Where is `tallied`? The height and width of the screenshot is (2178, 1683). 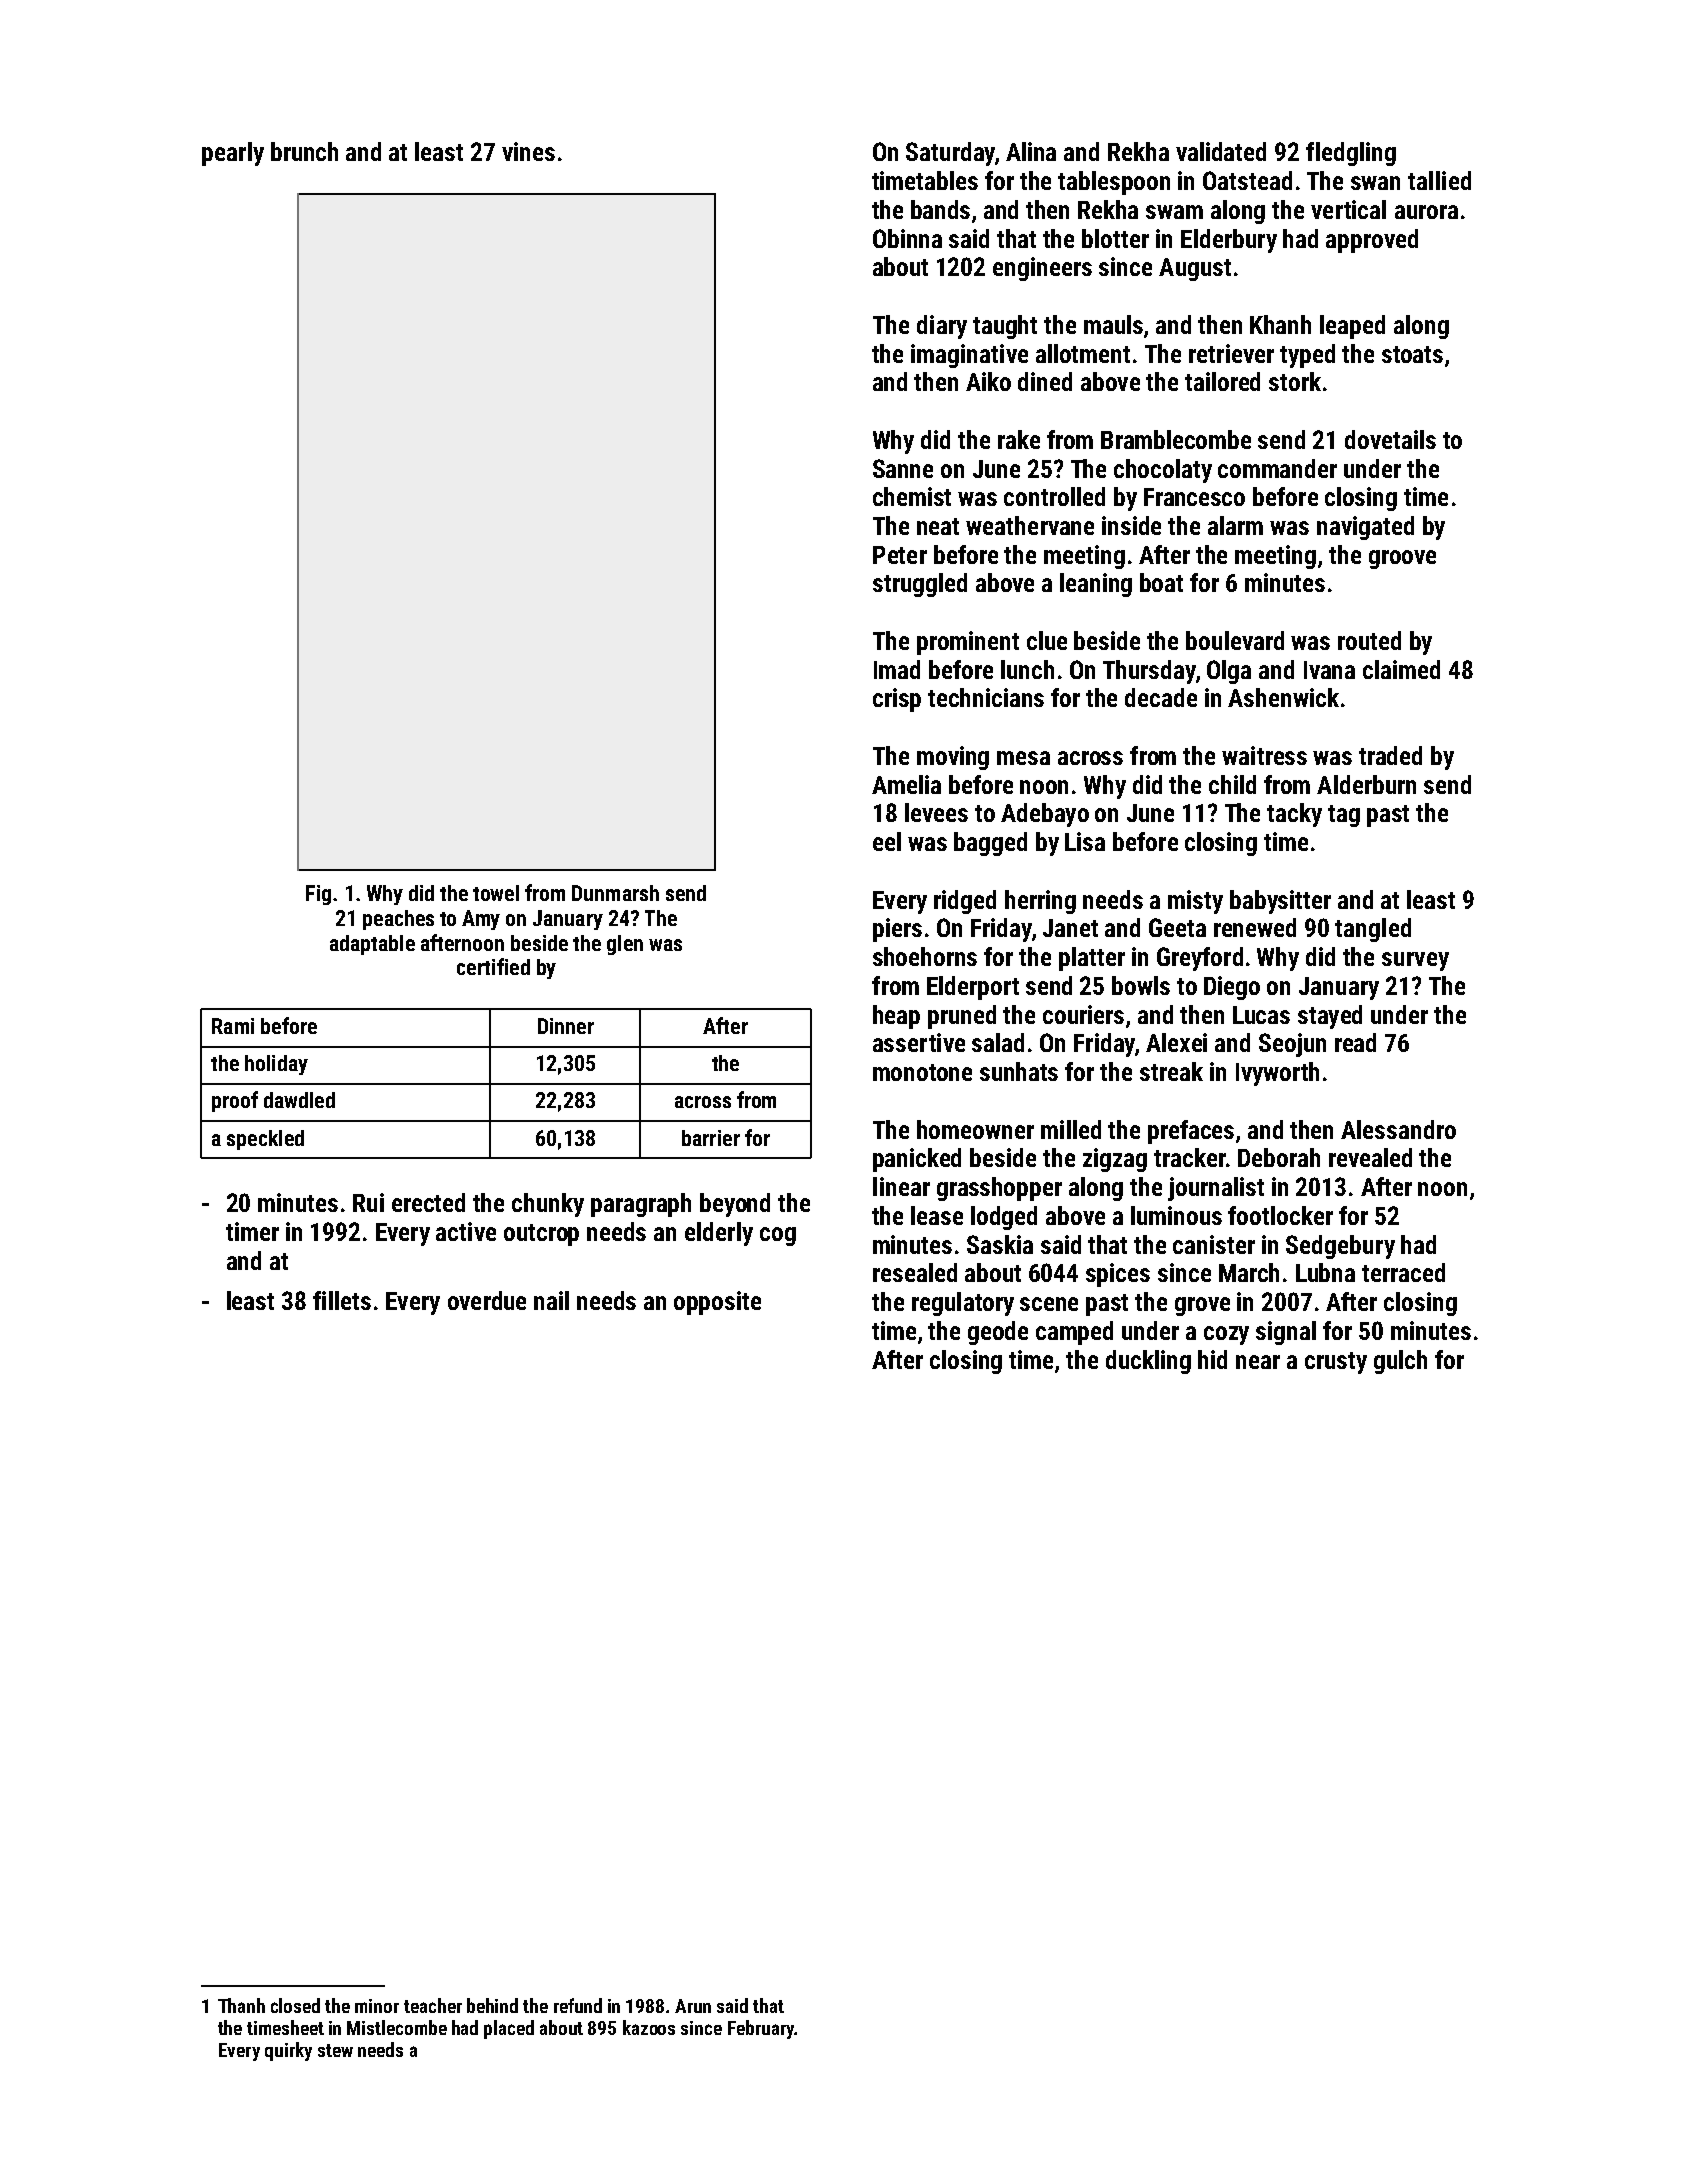 tallied is located at coordinates (1439, 180).
